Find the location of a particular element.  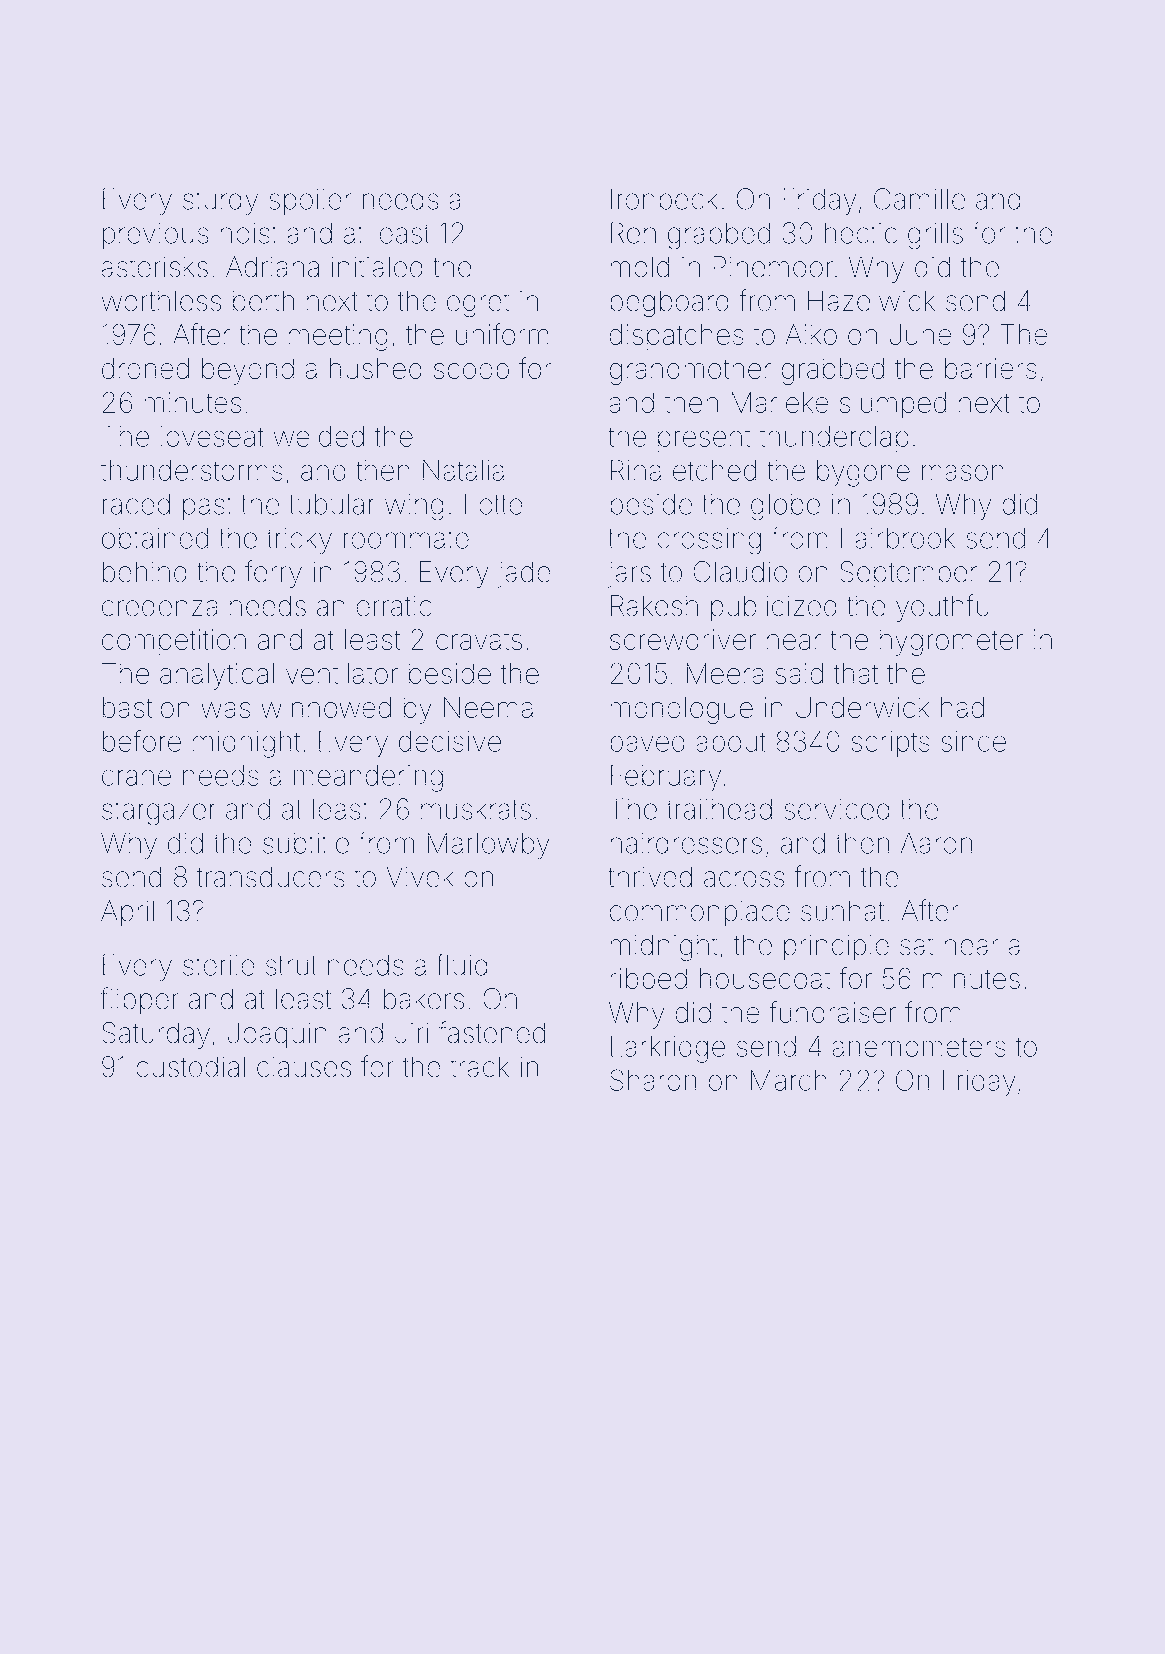

ventilator is located at coordinates (342, 673).
